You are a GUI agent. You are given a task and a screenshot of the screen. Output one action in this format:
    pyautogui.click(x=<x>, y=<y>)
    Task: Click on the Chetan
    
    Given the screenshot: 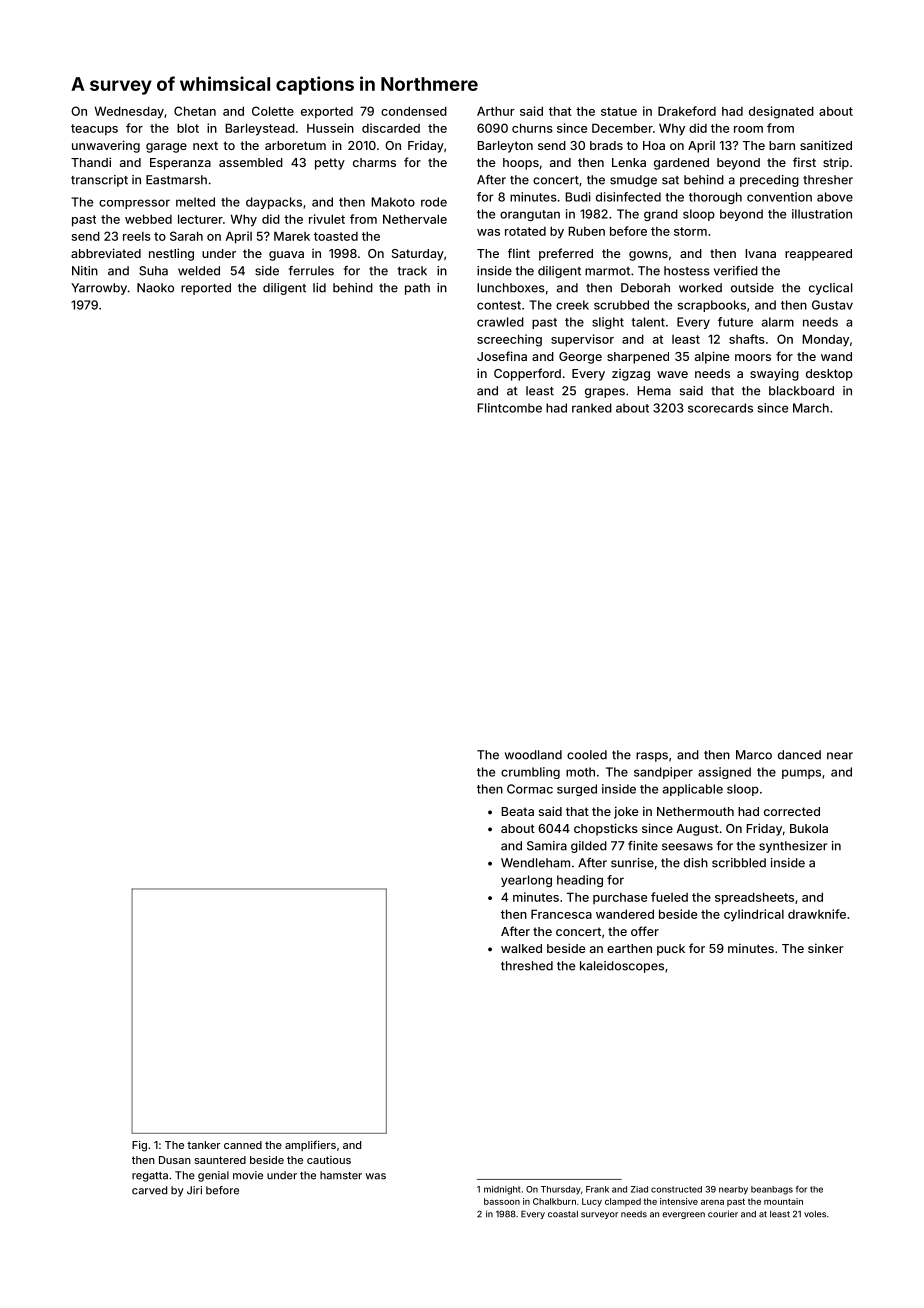 What is the action you would take?
    pyautogui.click(x=195, y=111)
